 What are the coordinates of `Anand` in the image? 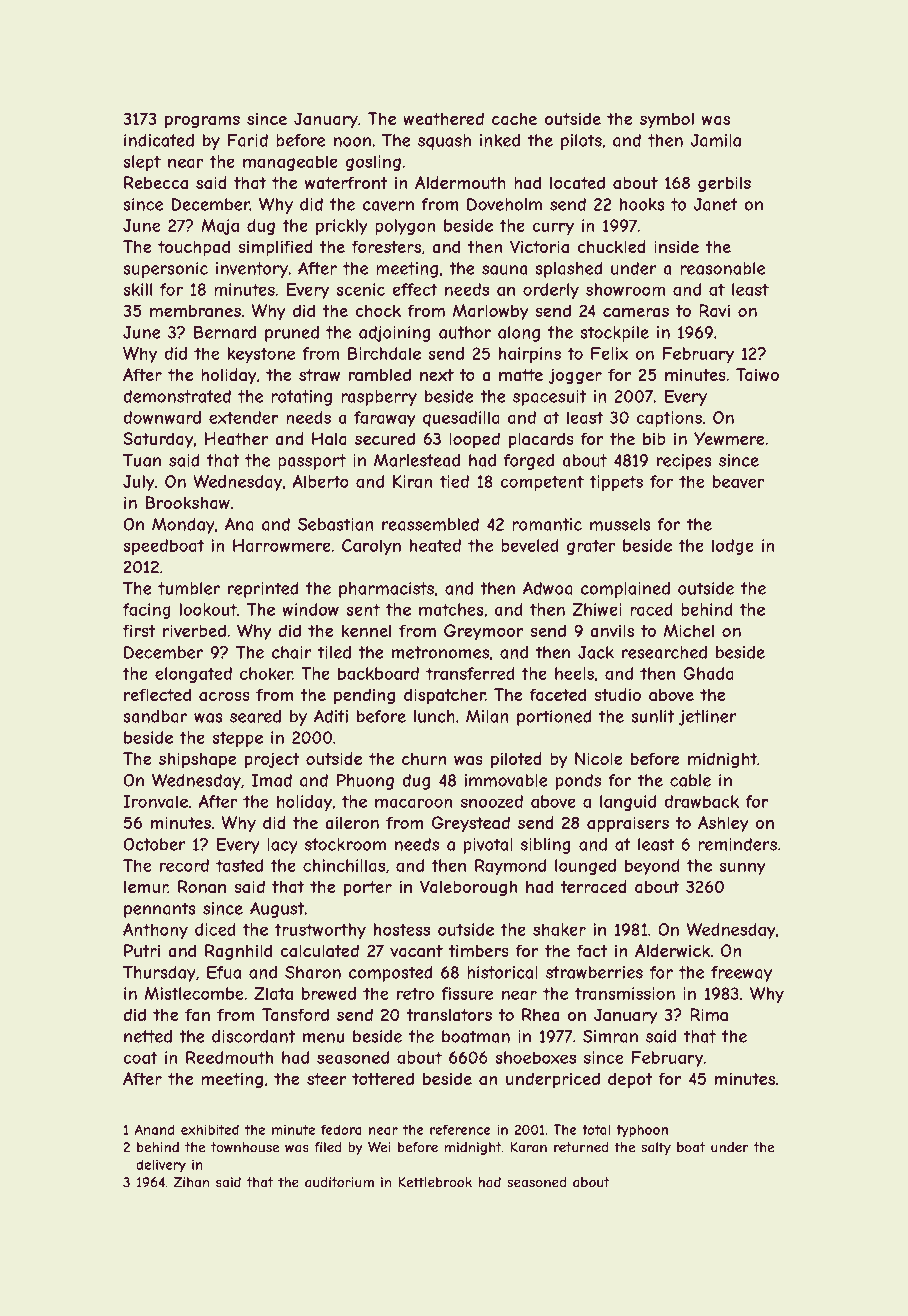 It's located at (155, 1129).
